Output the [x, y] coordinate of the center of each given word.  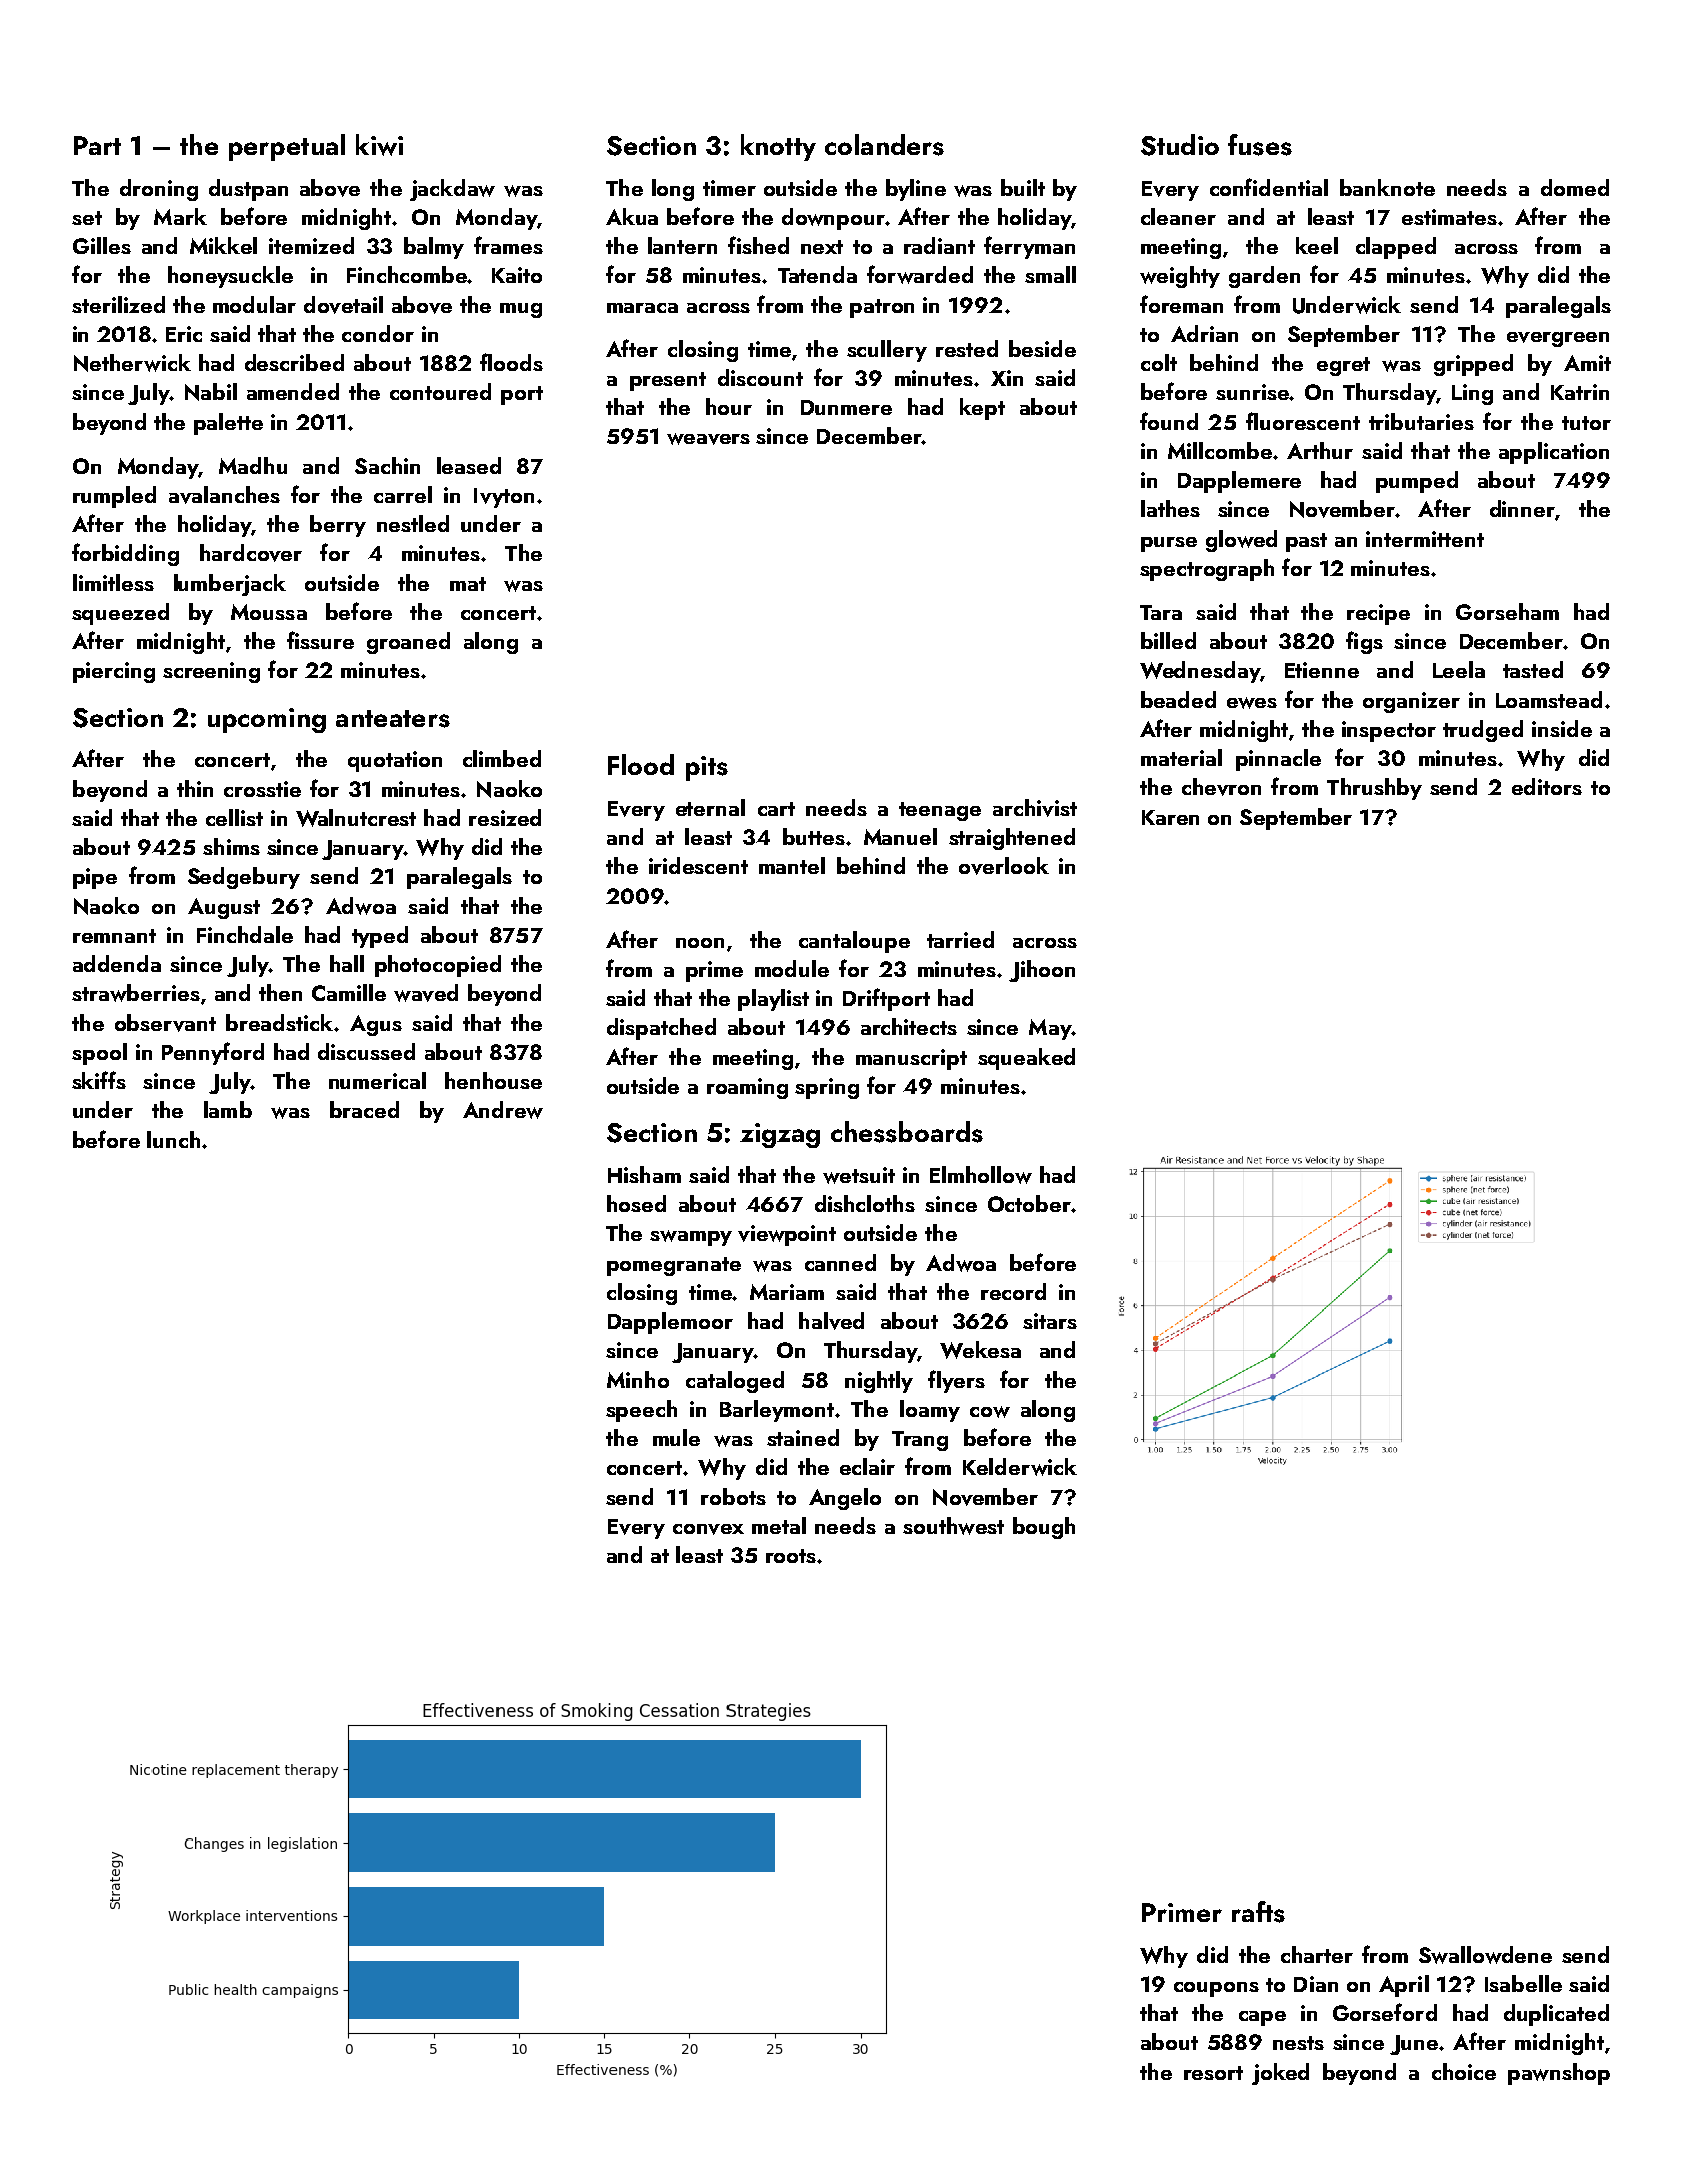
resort [1213, 2073]
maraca [642, 308]
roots [791, 1556]
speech [641, 1411]
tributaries [1421, 421]
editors [1547, 786]
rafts [1258, 1912]
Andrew [503, 1110]
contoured [440, 391]
